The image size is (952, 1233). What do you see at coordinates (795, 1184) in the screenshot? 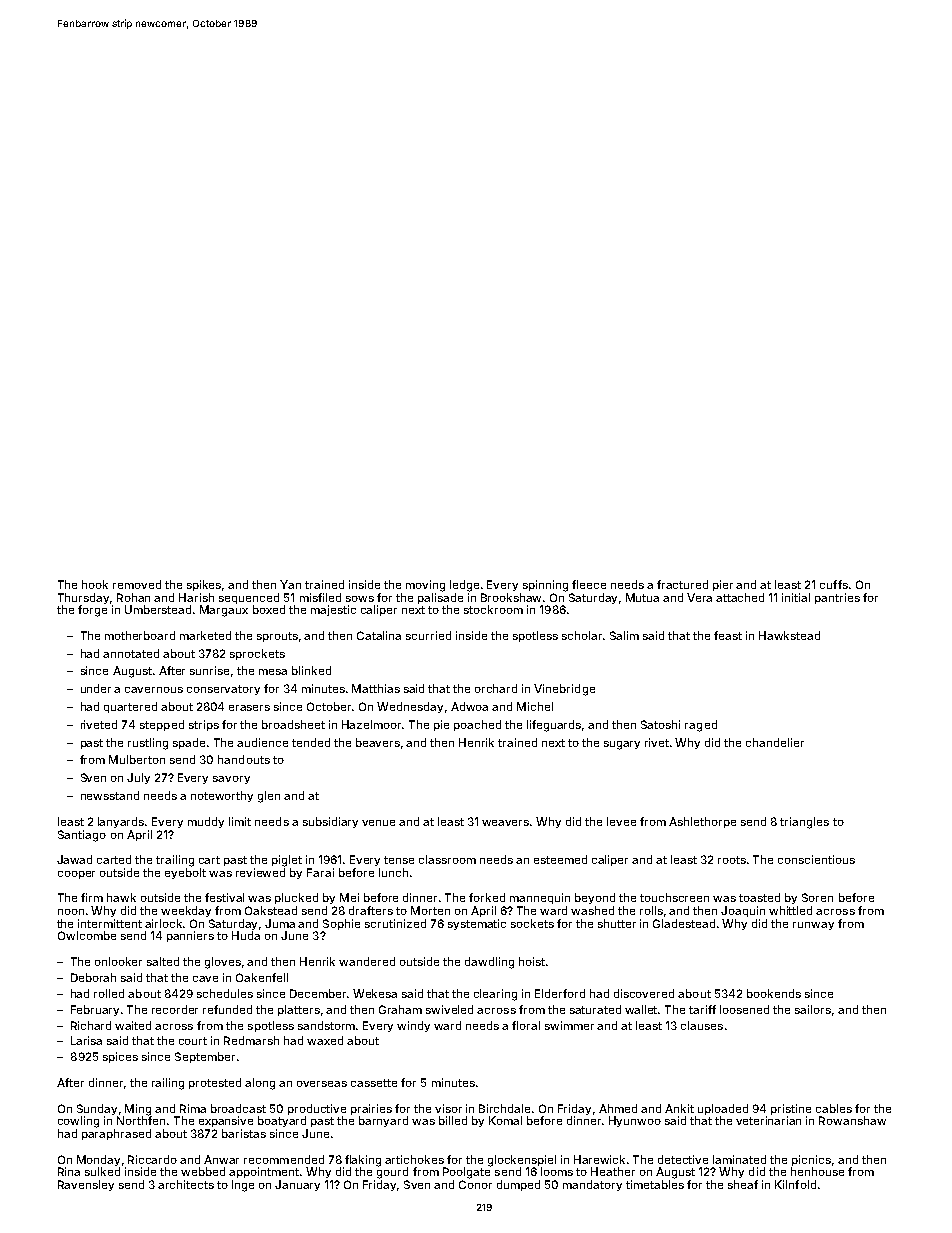
I see `Kilnfold` at bounding box center [795, 1184].
